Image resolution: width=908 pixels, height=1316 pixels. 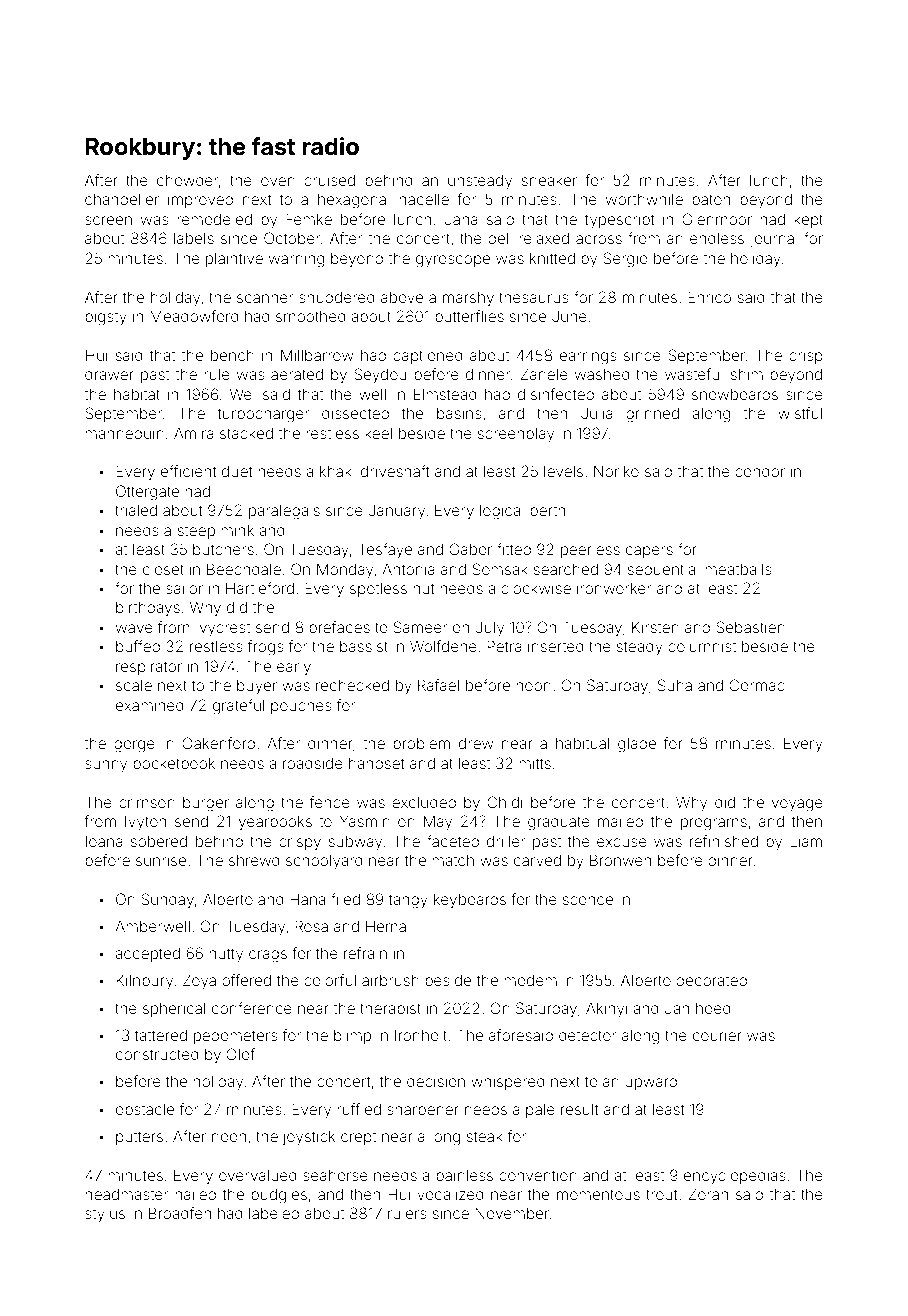 I want to click on knitted, so click(x=552, y=258).
